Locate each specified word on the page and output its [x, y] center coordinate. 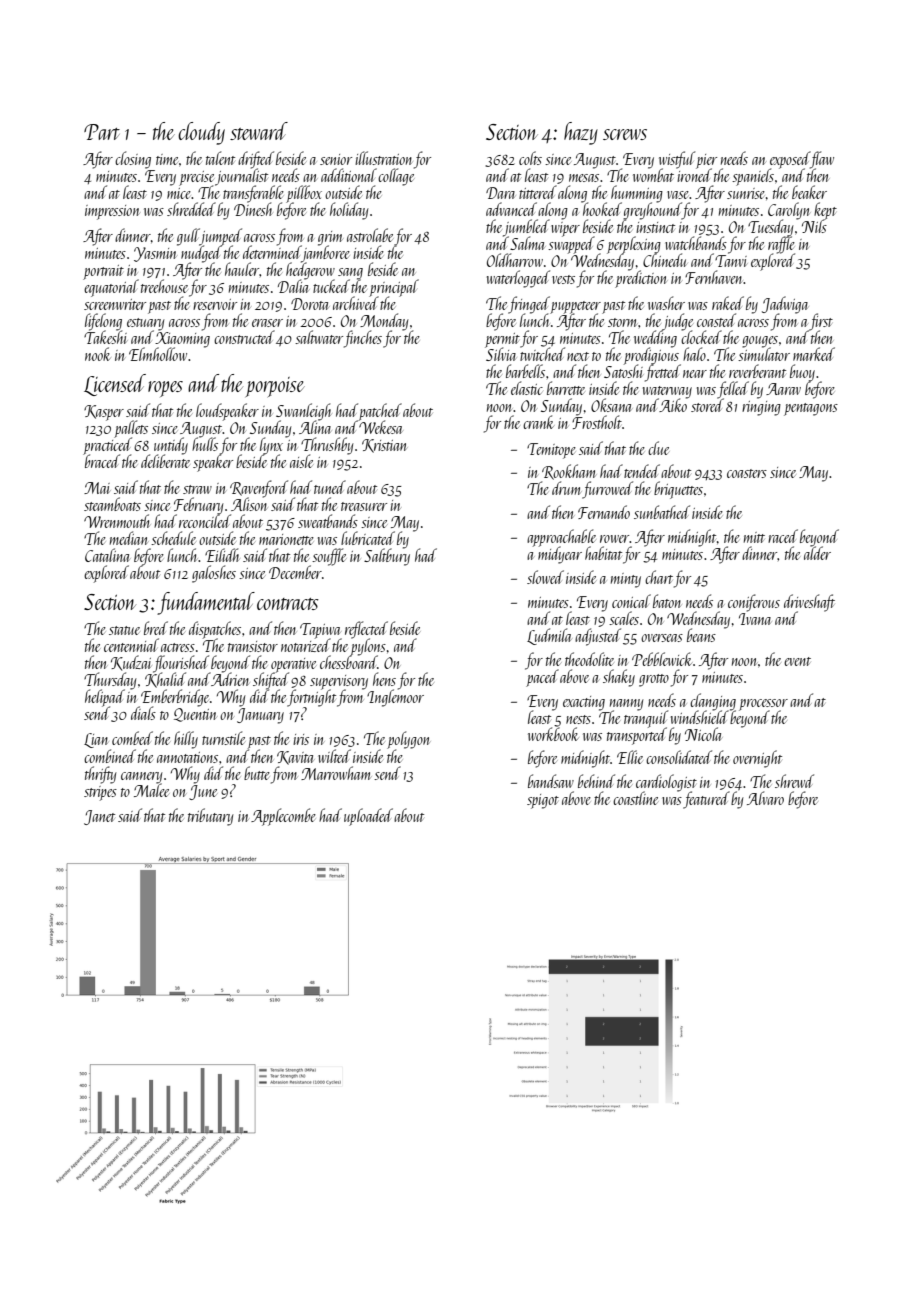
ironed [694, 175]
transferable [253, 194]
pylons [368, 647]
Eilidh [222, 555]
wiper [565, 229]
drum [566, 488]
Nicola [703, 734]
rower [614, 539]
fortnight [311, 698]
